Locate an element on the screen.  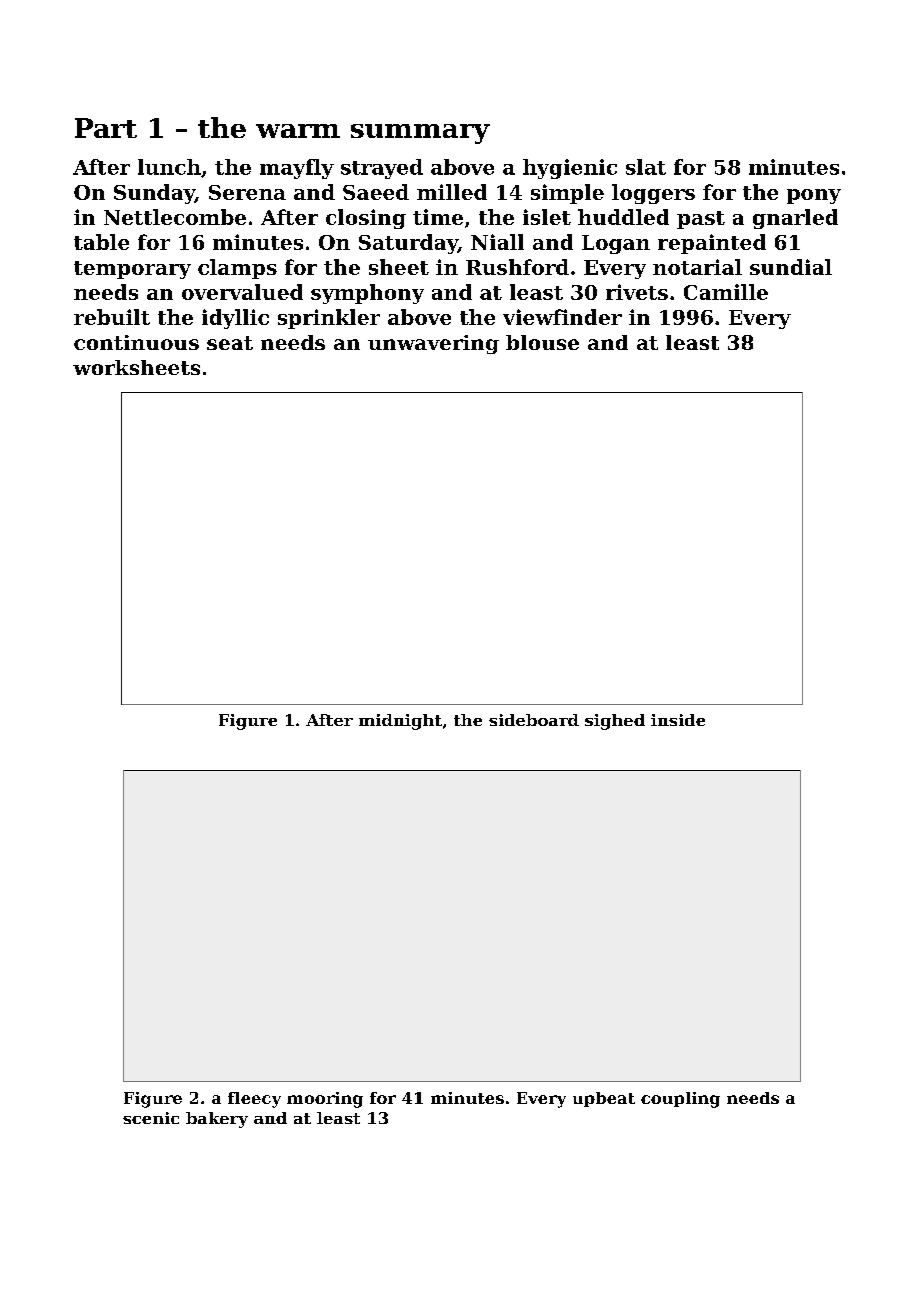
slat is located at coordinates (646, 167).
